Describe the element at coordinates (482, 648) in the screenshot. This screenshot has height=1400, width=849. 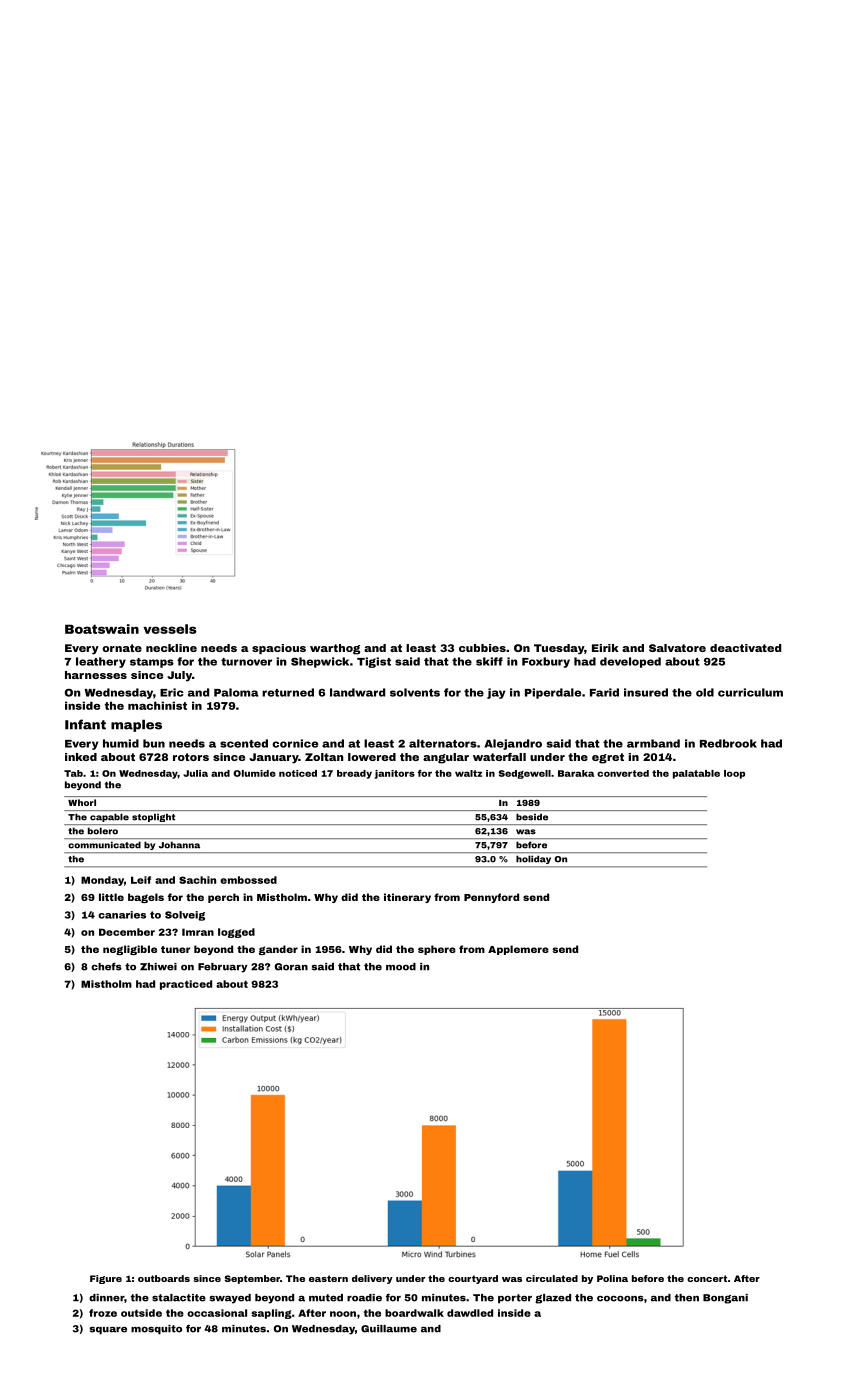
I see `cubbies` at that location.
